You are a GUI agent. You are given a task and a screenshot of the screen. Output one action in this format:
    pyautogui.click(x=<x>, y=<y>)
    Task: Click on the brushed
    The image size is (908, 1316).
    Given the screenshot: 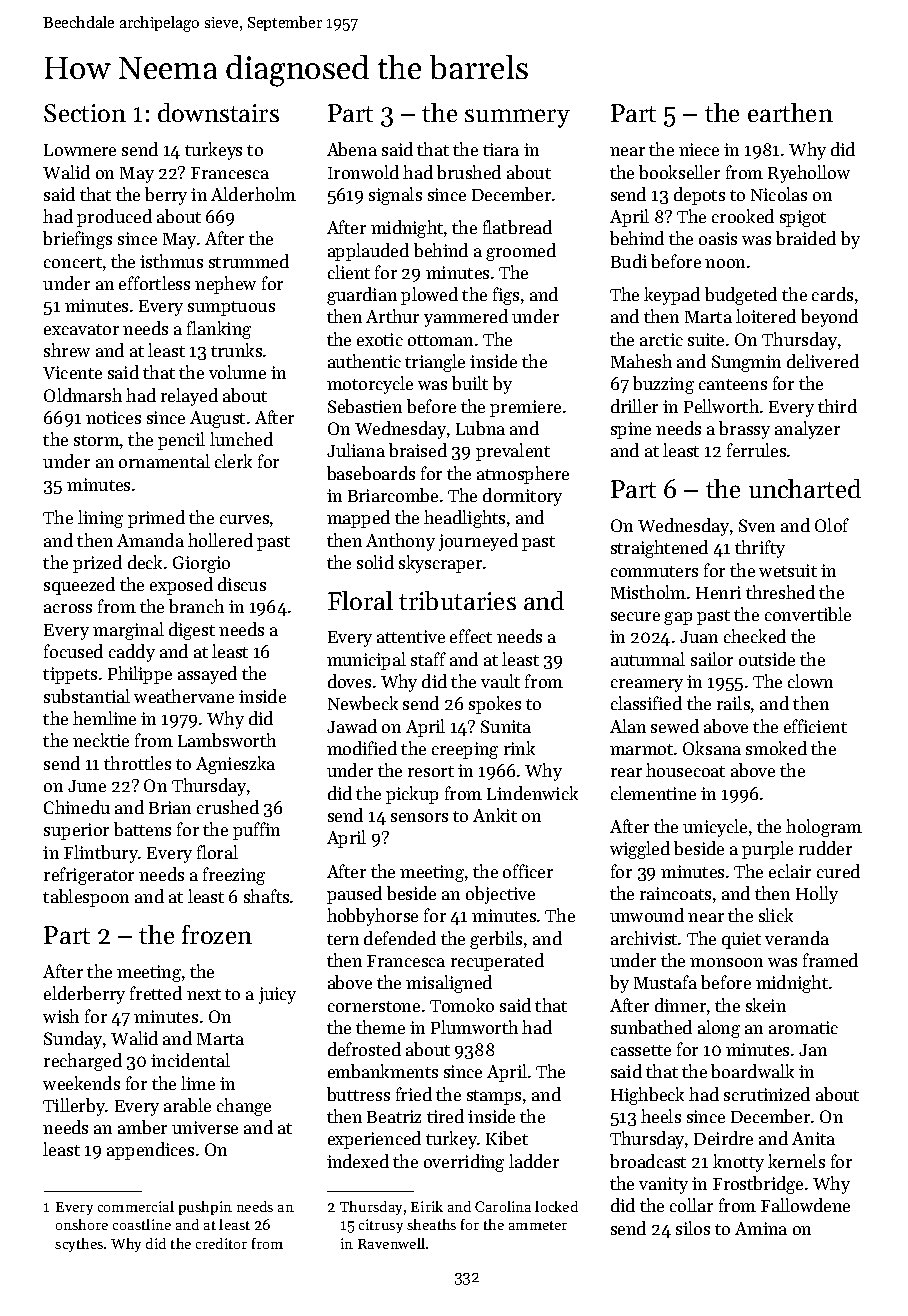 What is the action you would take?
    pyautogui.click(x=469, y=172)
